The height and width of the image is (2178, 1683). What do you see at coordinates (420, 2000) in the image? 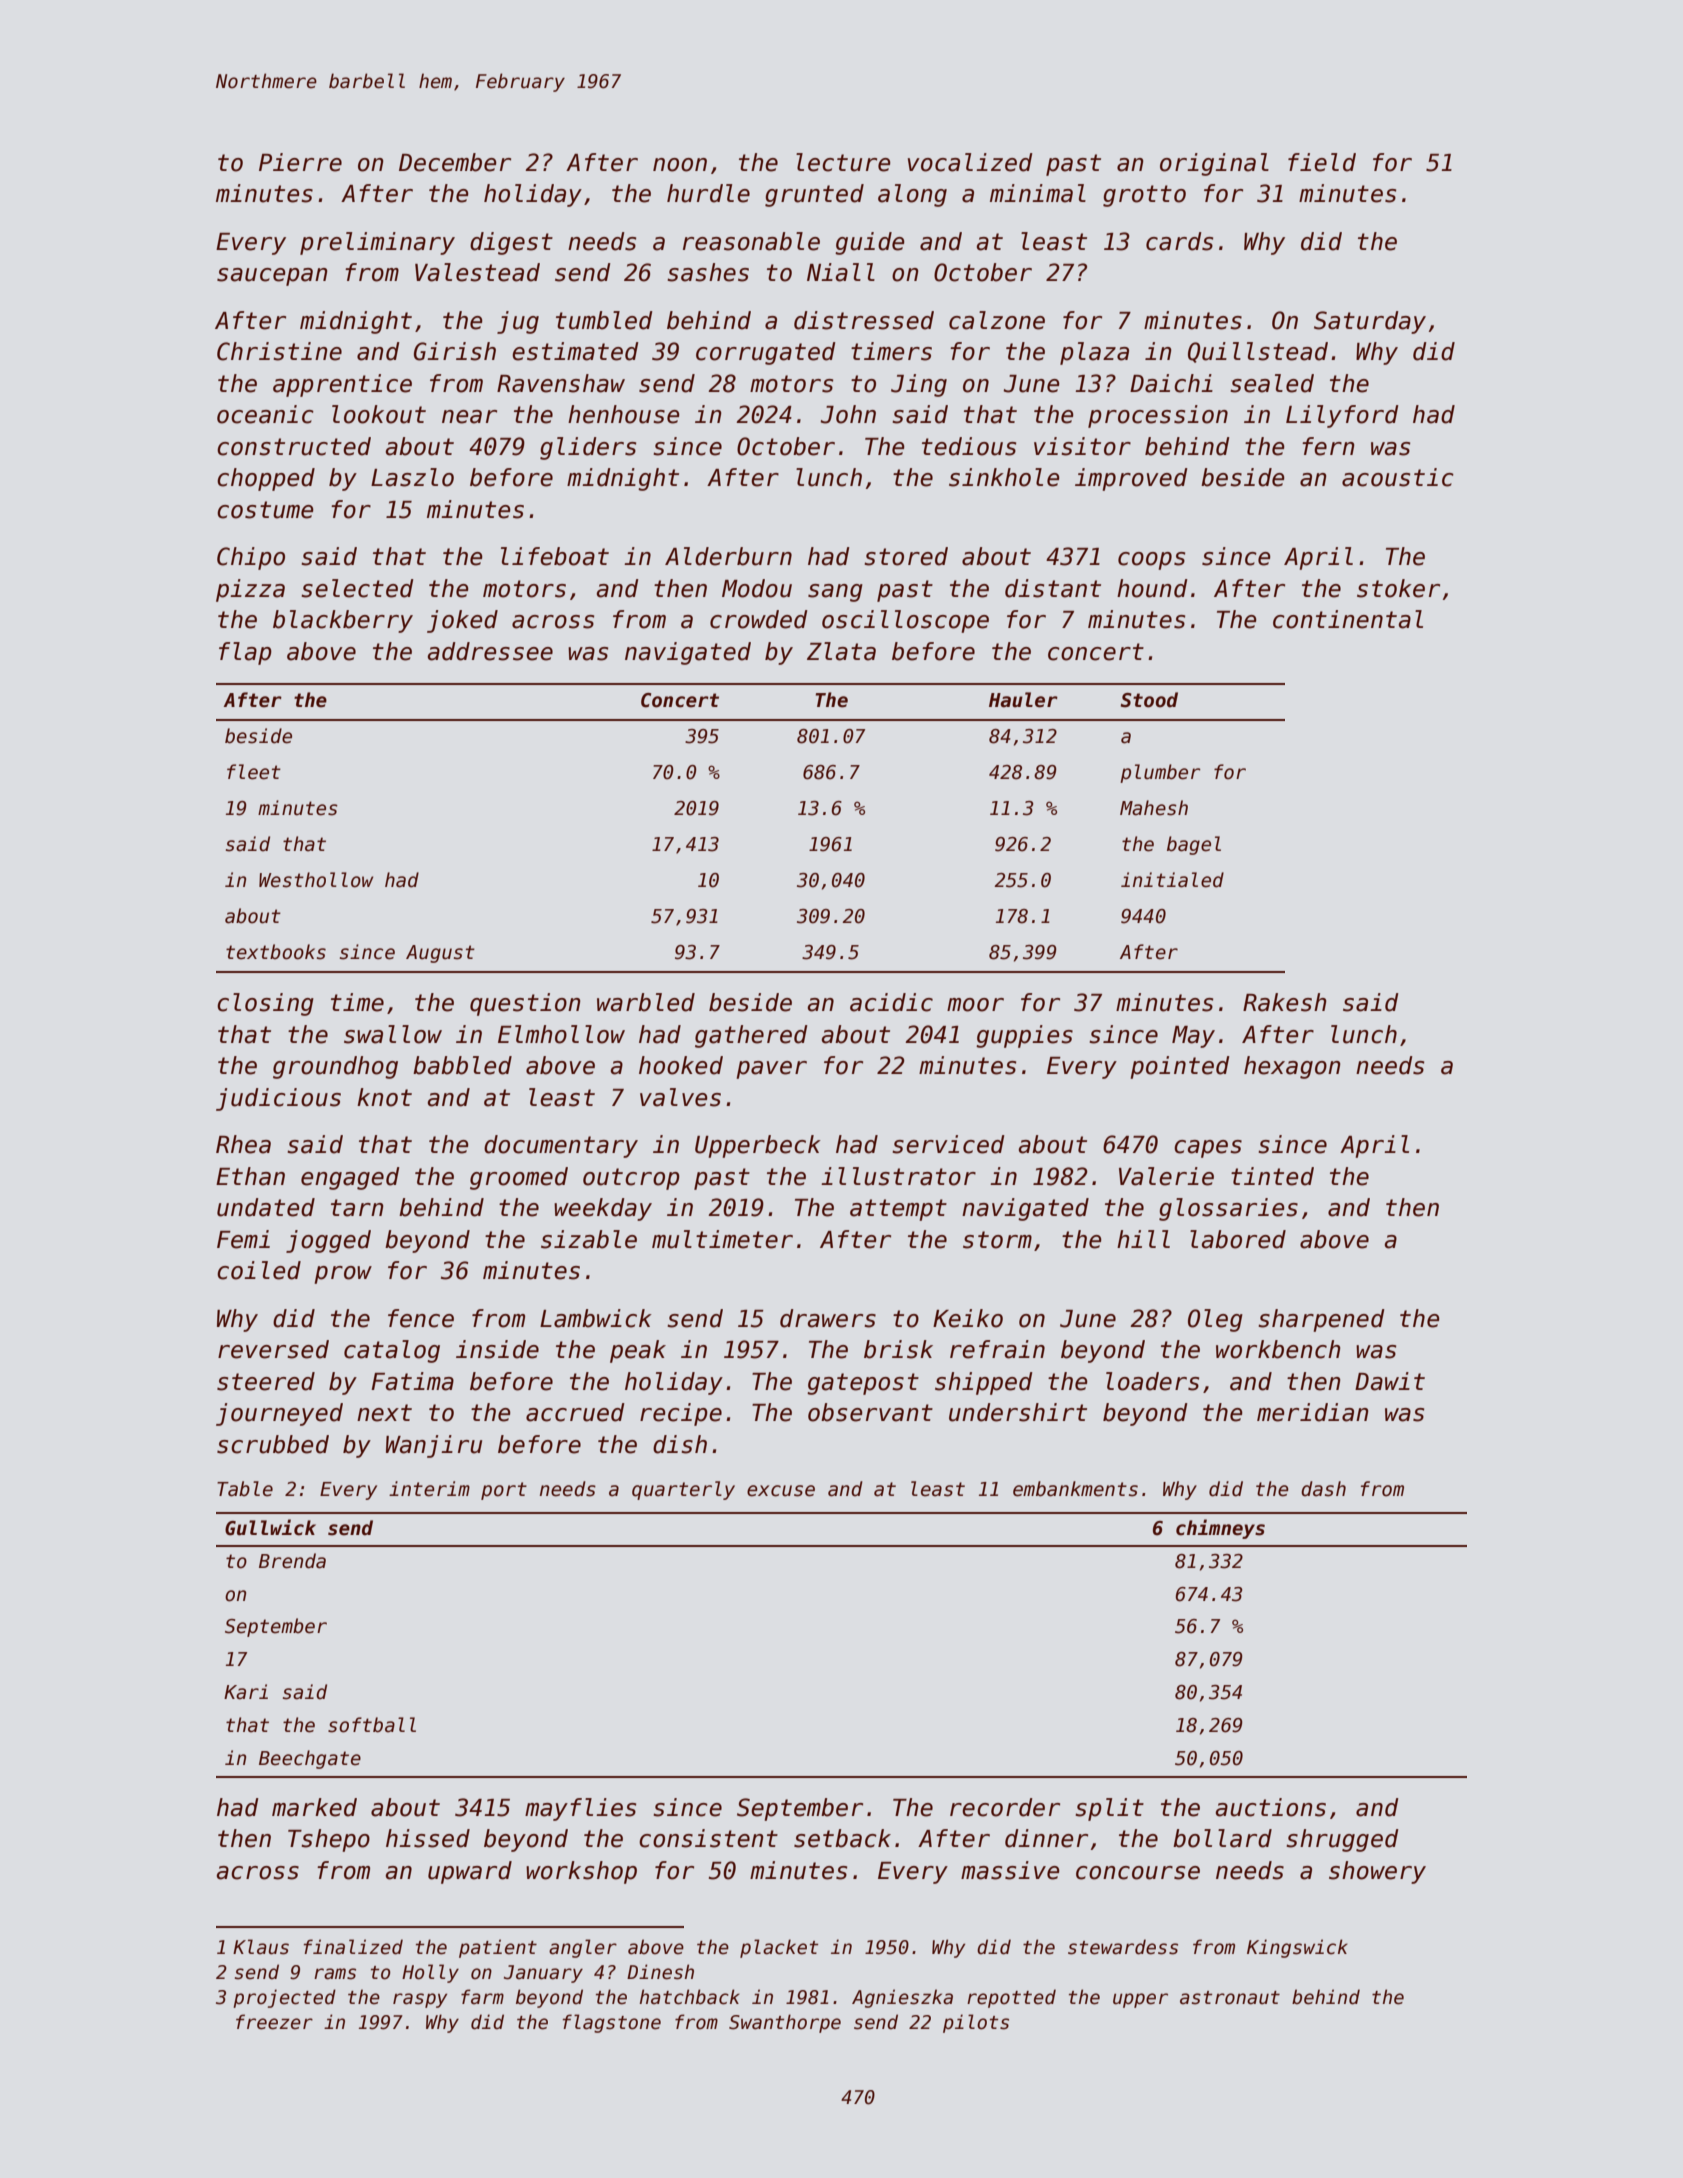
I see `raspy` at bounding box center [420, 2000].
